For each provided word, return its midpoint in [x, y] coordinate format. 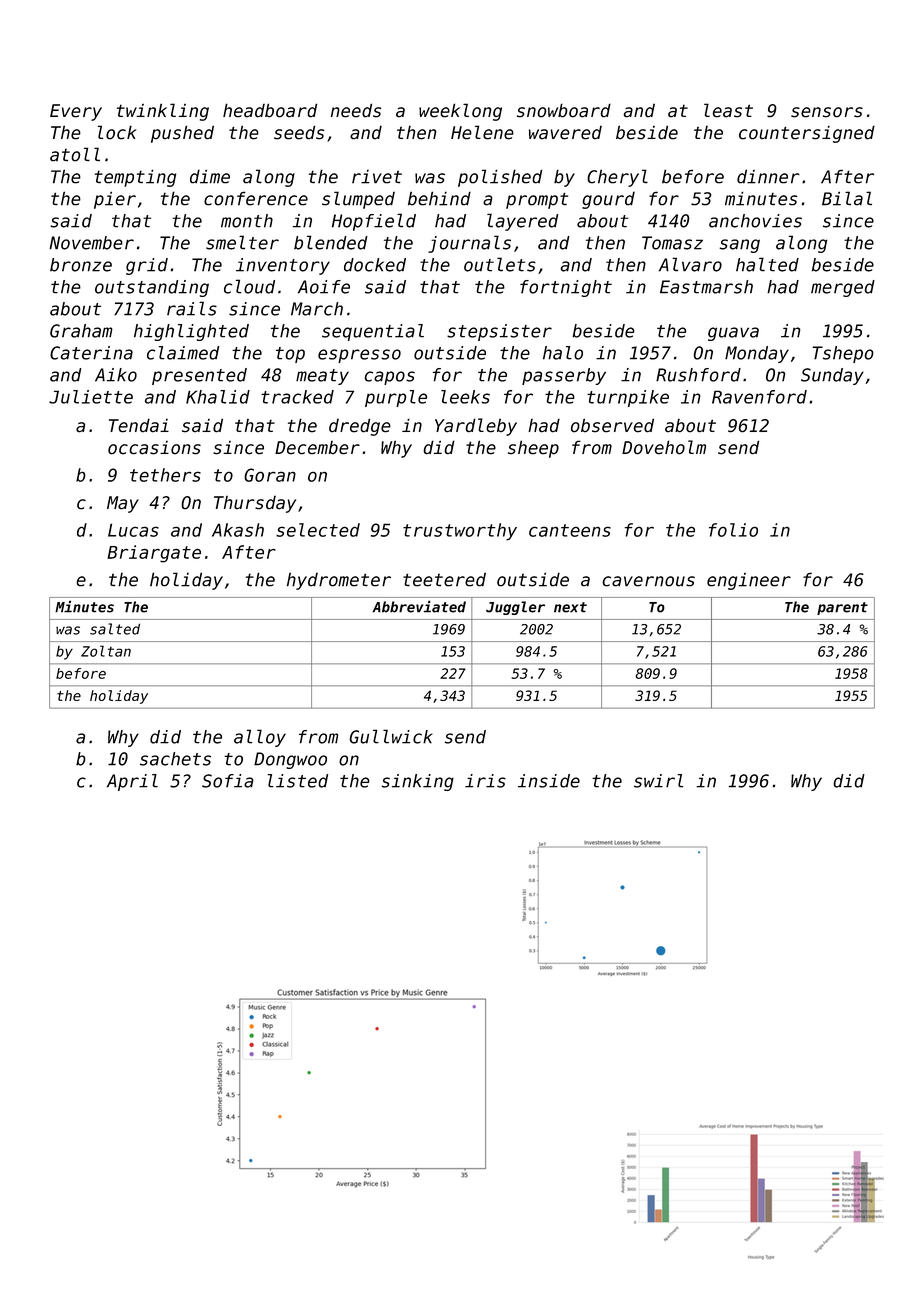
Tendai [139, 425]
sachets [175, 759]
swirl [658, 781]
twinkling [163, 112]
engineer [749, 581]
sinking [418, 782]
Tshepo [843, 354]
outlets [500, 264]
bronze [81, 265]
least [728, 110]
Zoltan [106, 651]
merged [843, 288]
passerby [564, 376]
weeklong [460, 112]
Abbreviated [419, 606]
